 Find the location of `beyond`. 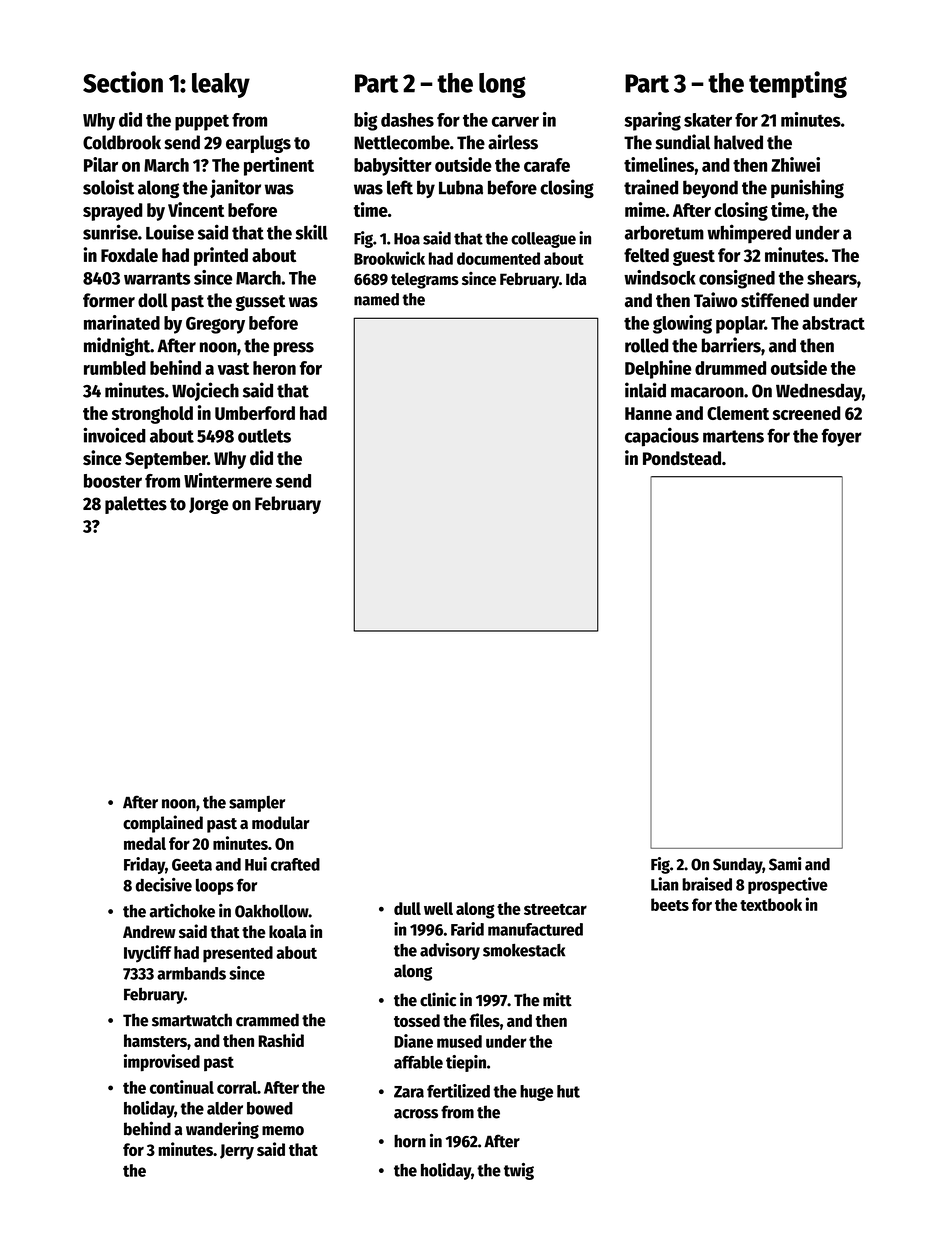

beyond is located at coordinates (710, 189).
